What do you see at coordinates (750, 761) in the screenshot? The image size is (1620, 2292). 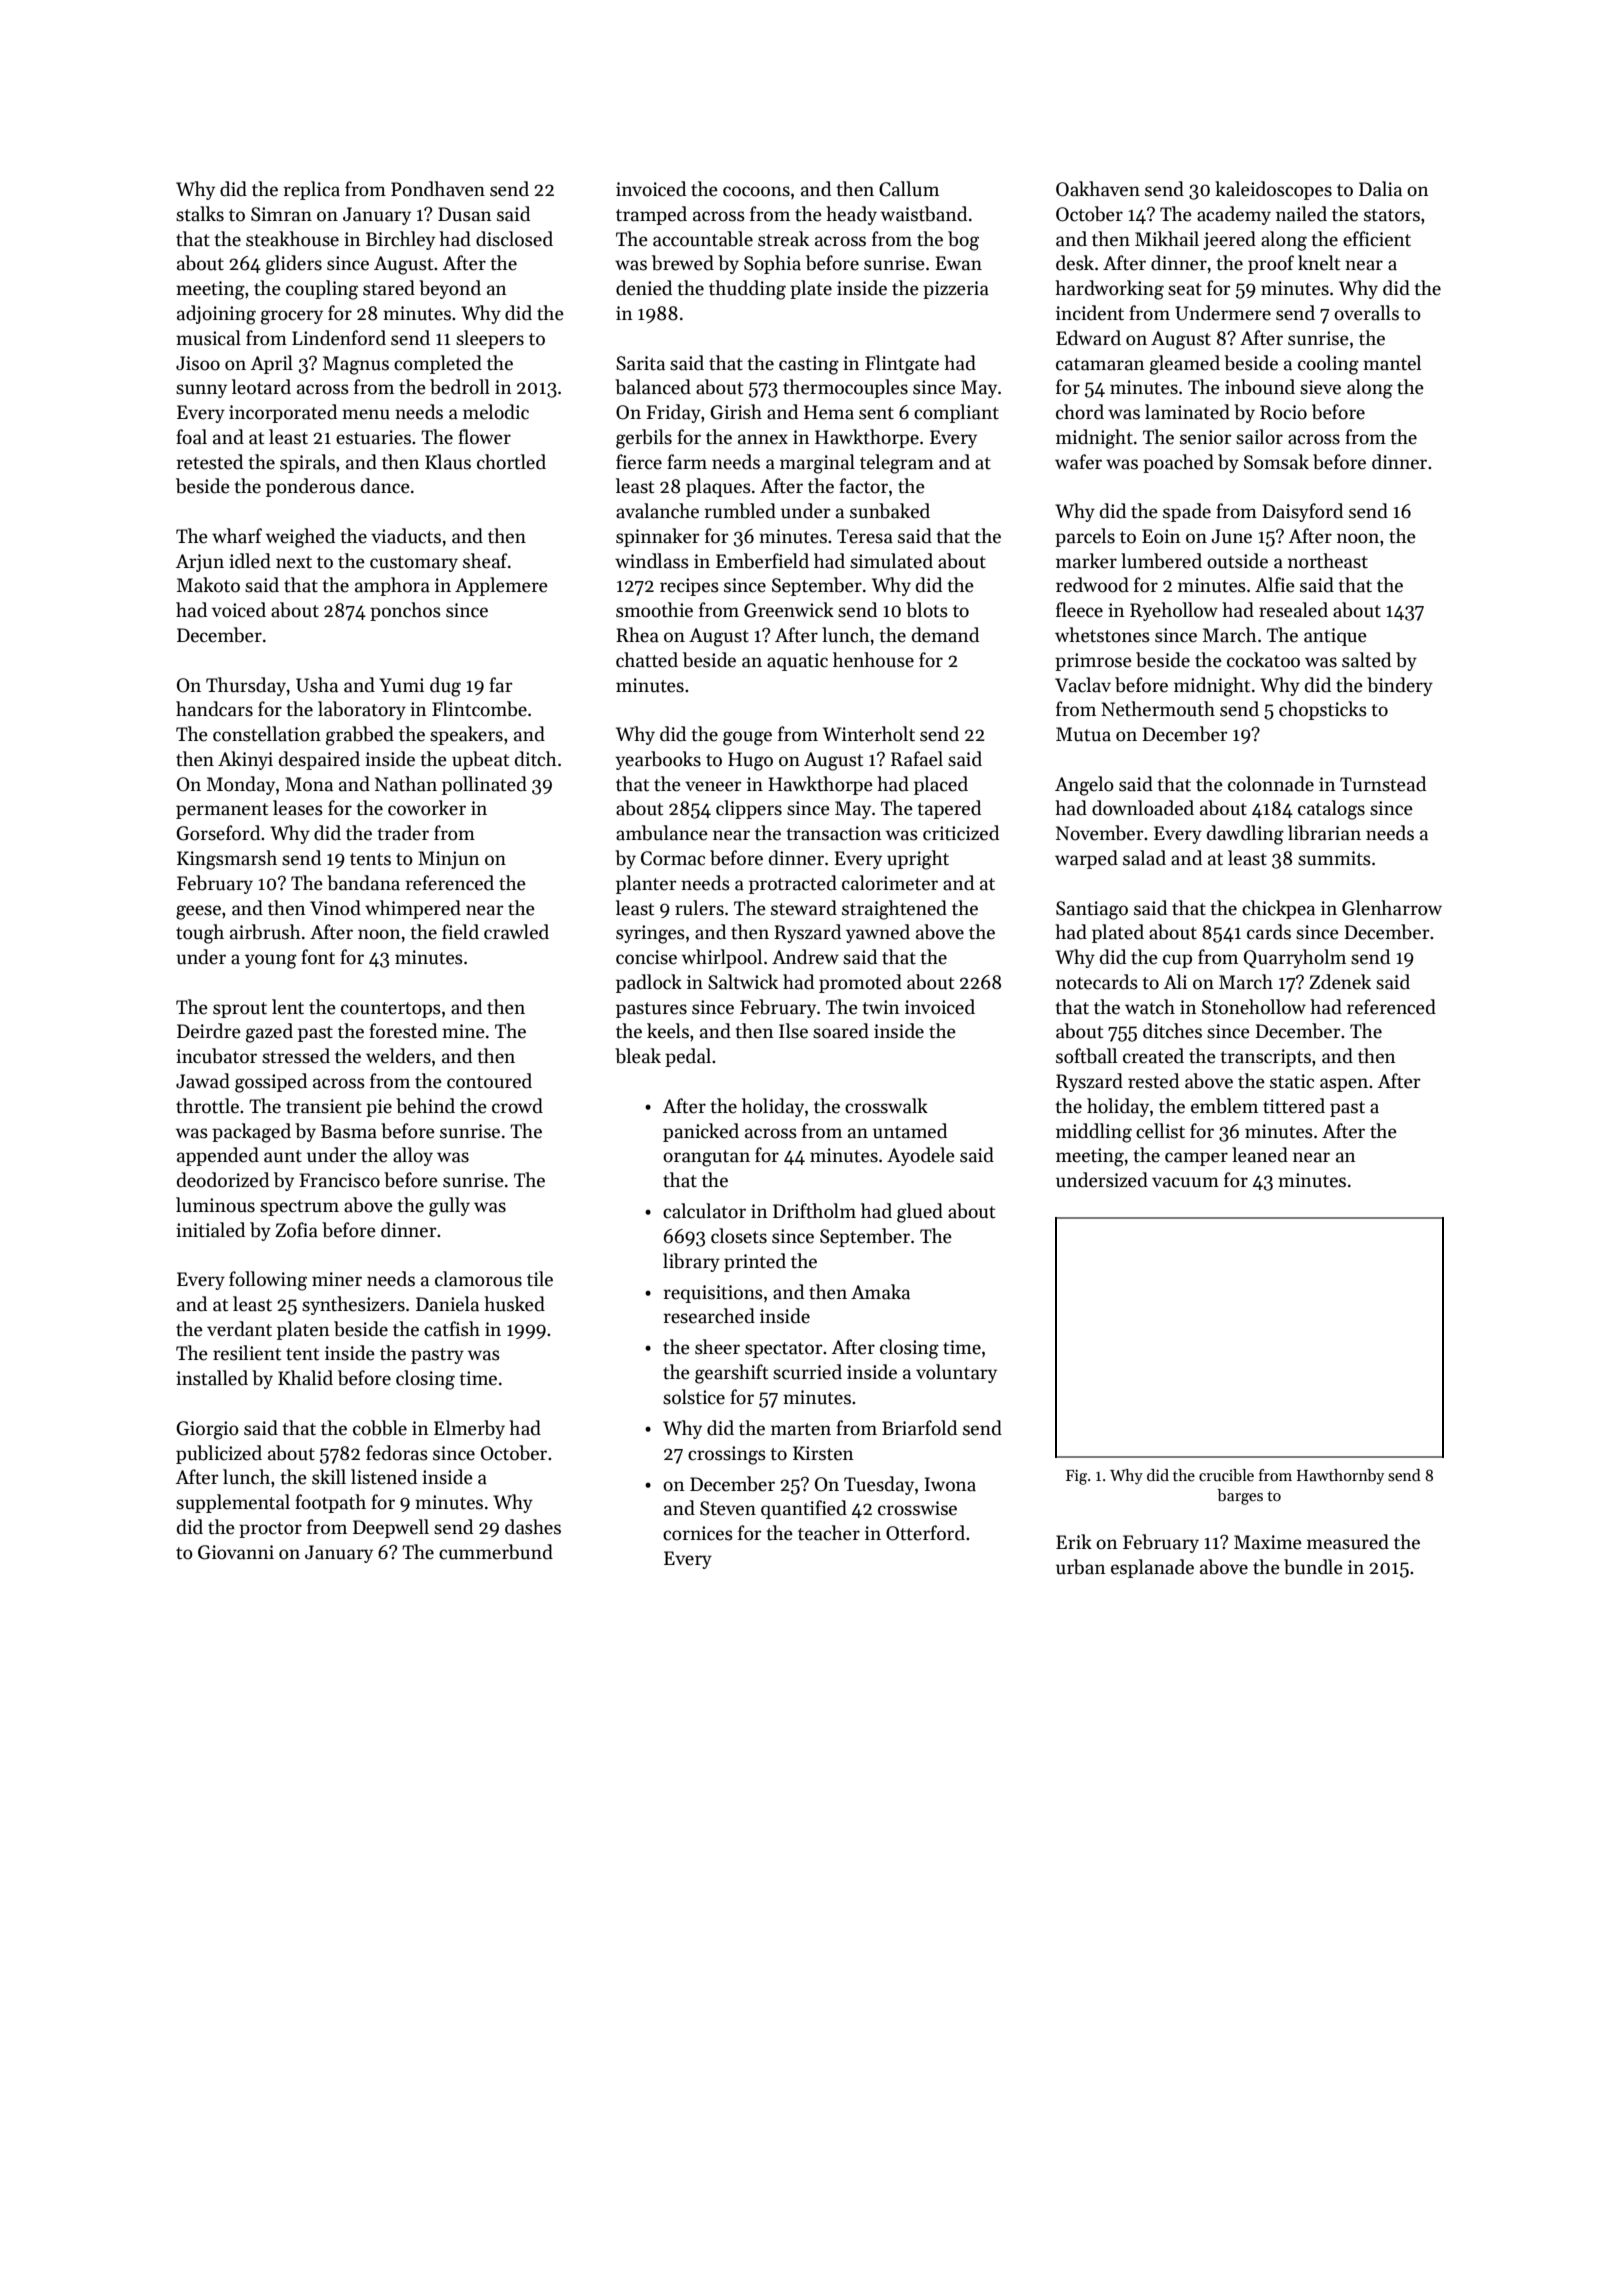 I see `Hugo` at bounding box center [750, 761].
